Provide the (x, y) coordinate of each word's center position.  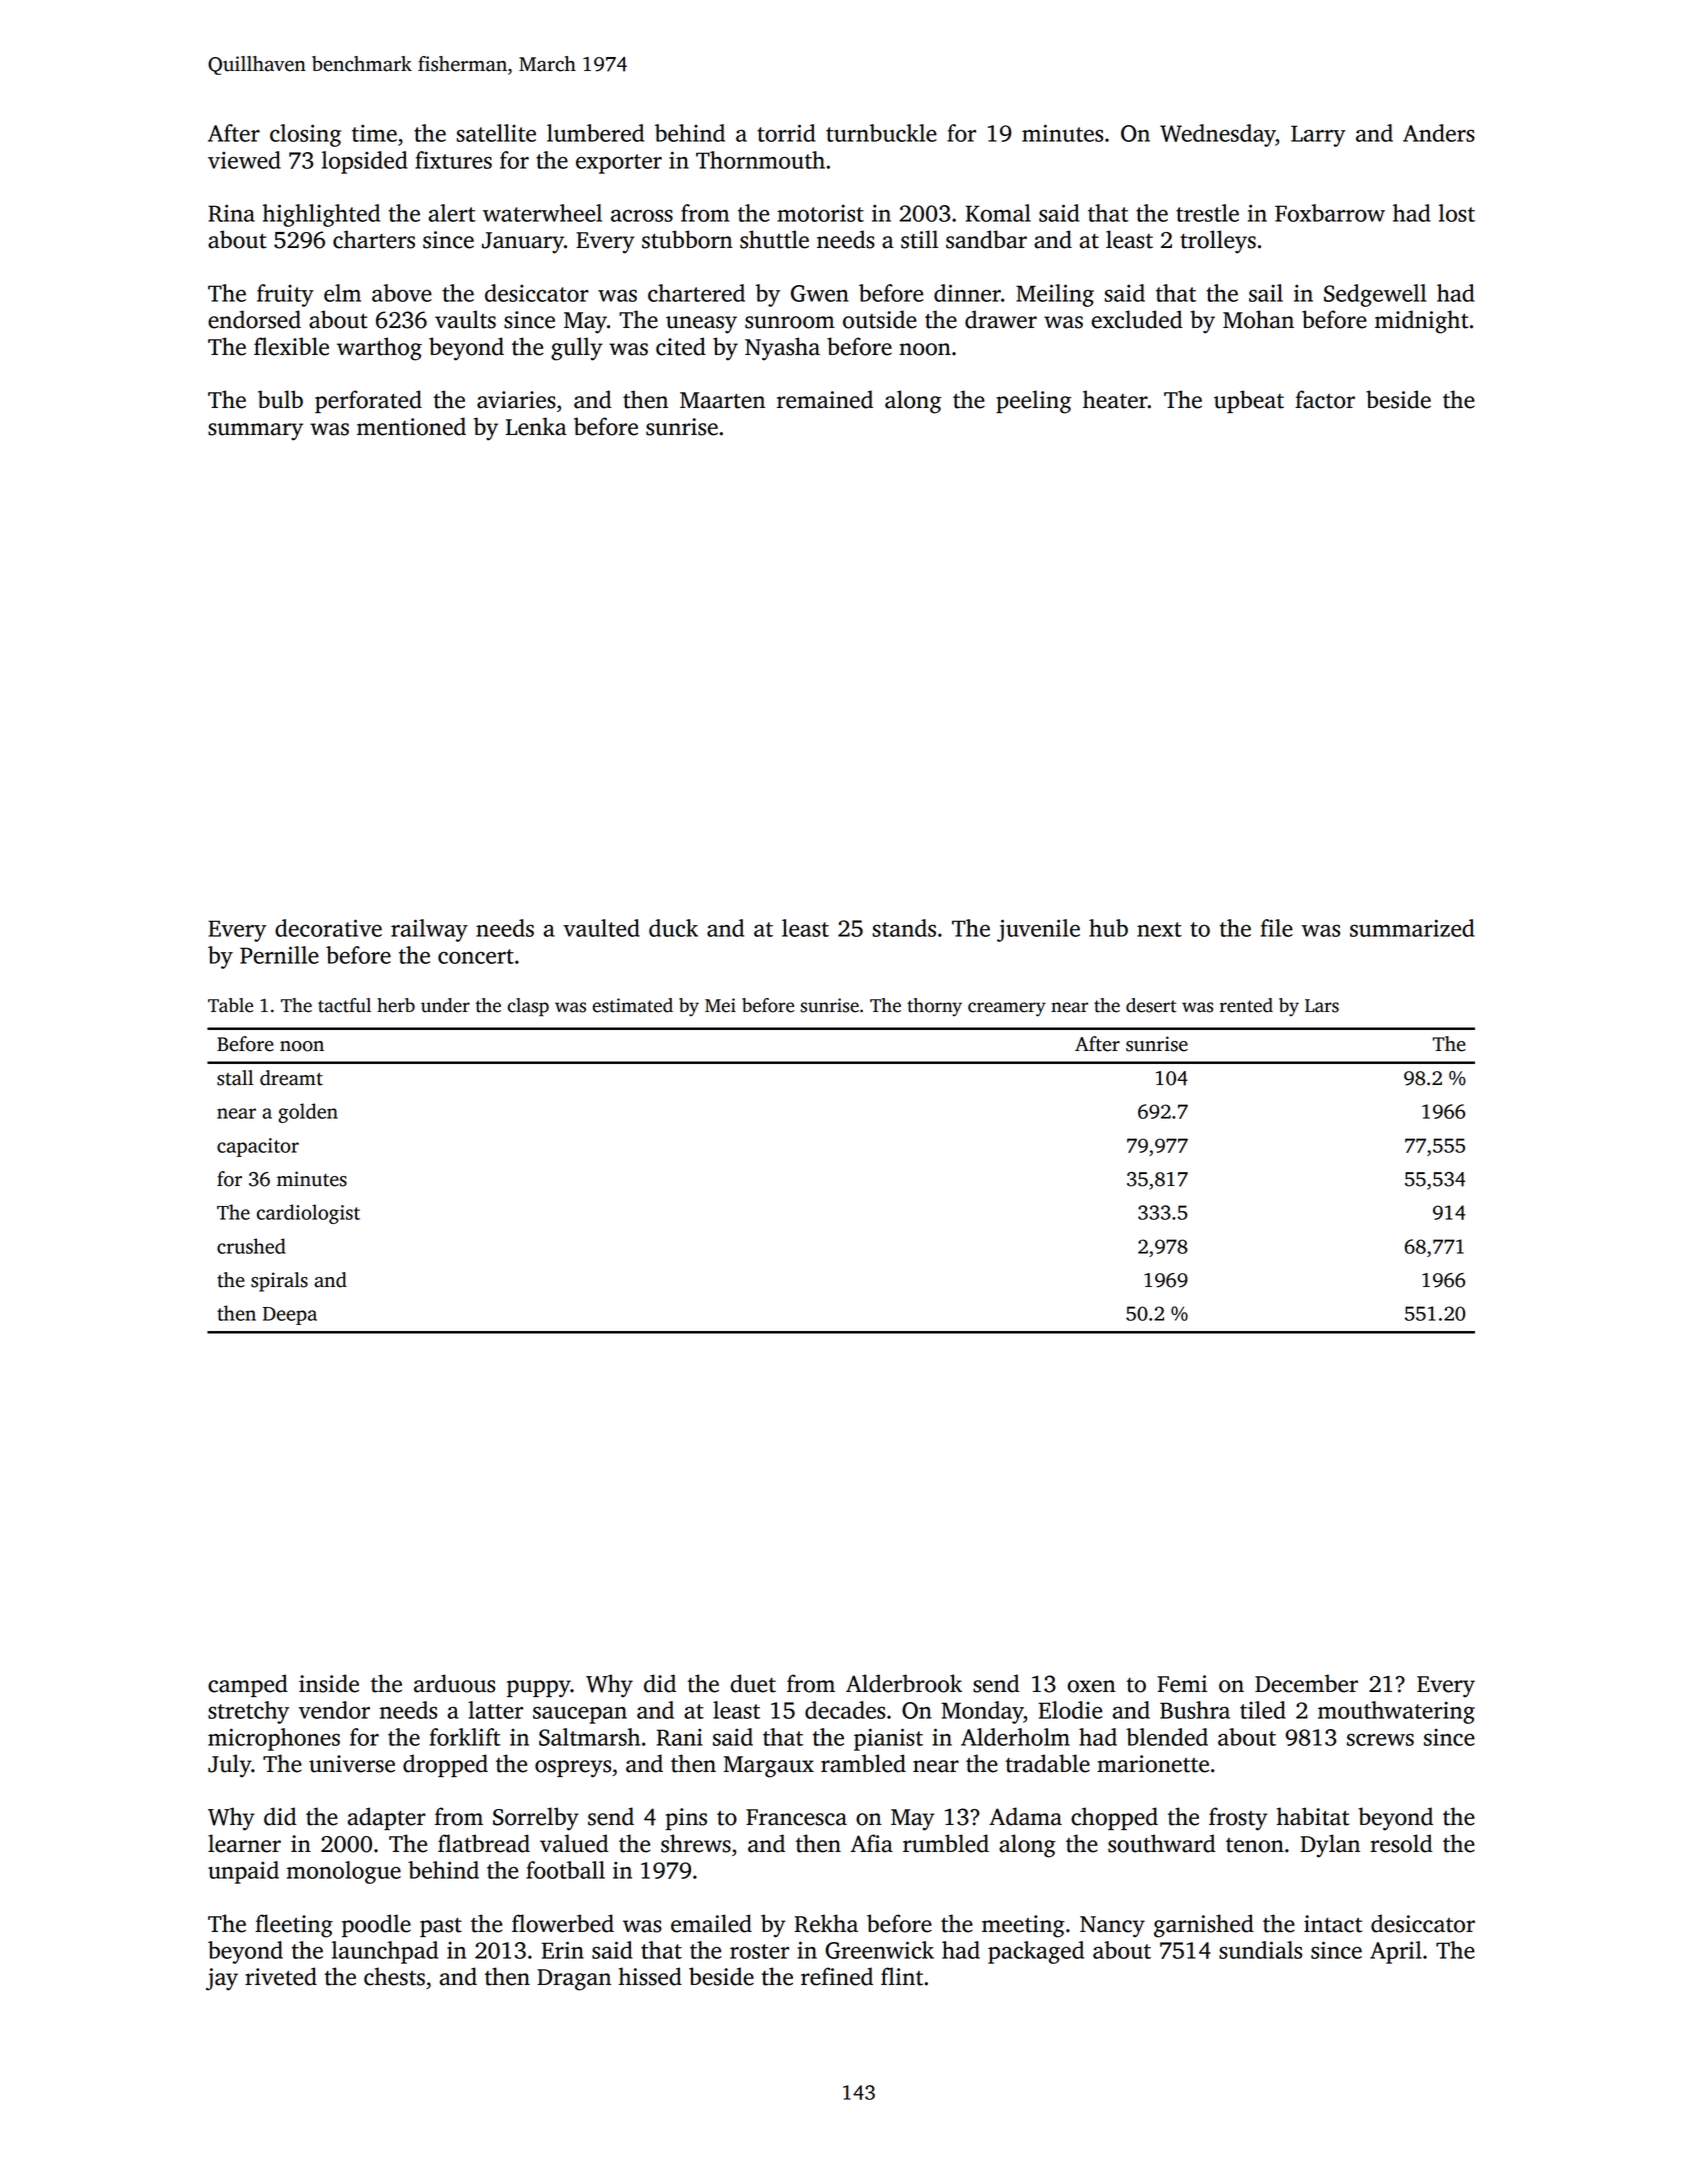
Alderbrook (904, 1683)
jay (222, 1979)
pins (686, 1819)
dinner (967, 293)
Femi (1182, 1684)
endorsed (254, 319)
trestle (1207, 213)
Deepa (290, 1316)
